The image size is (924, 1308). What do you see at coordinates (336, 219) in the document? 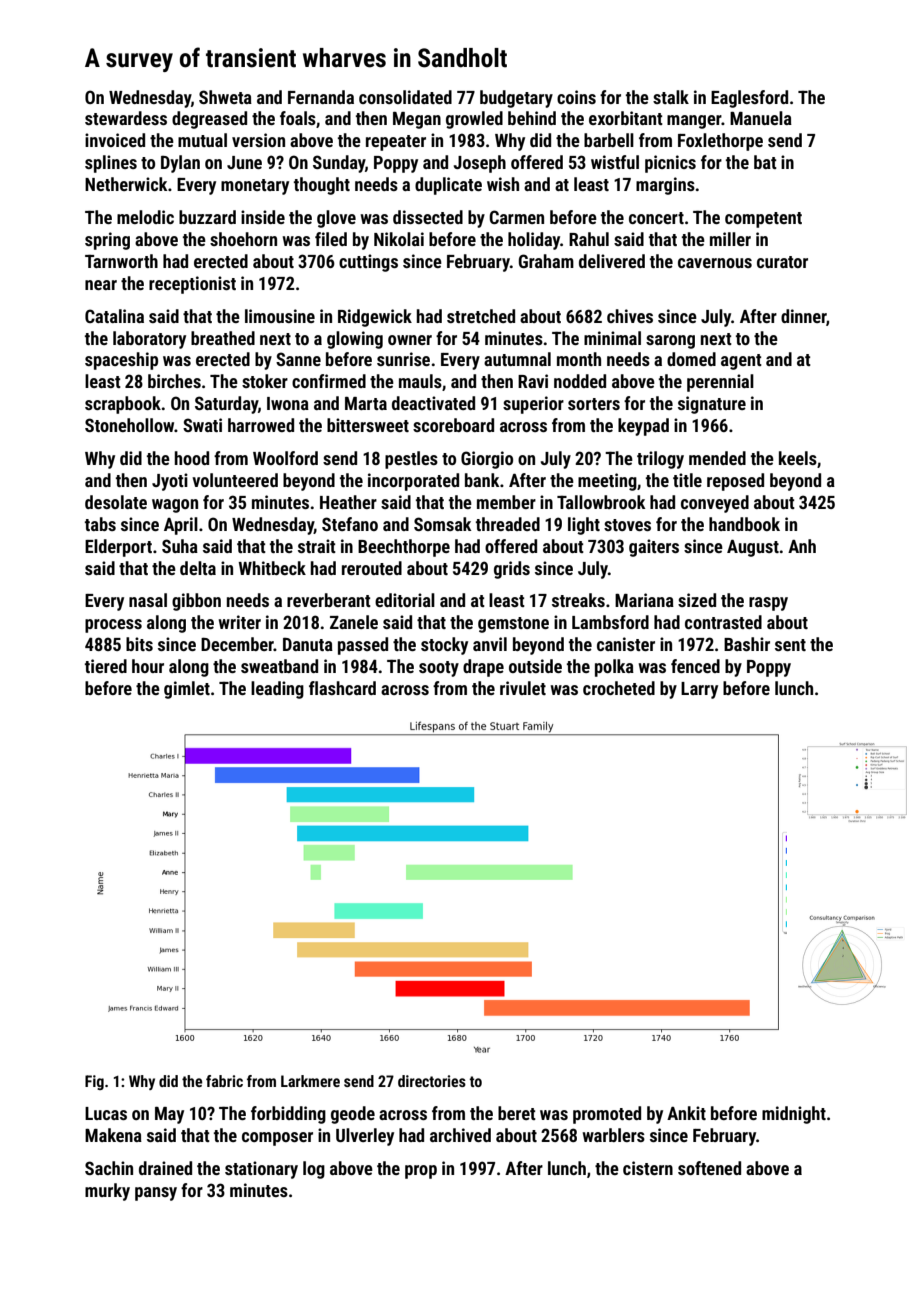
I see `glove` at bounding box center [336, 219].
